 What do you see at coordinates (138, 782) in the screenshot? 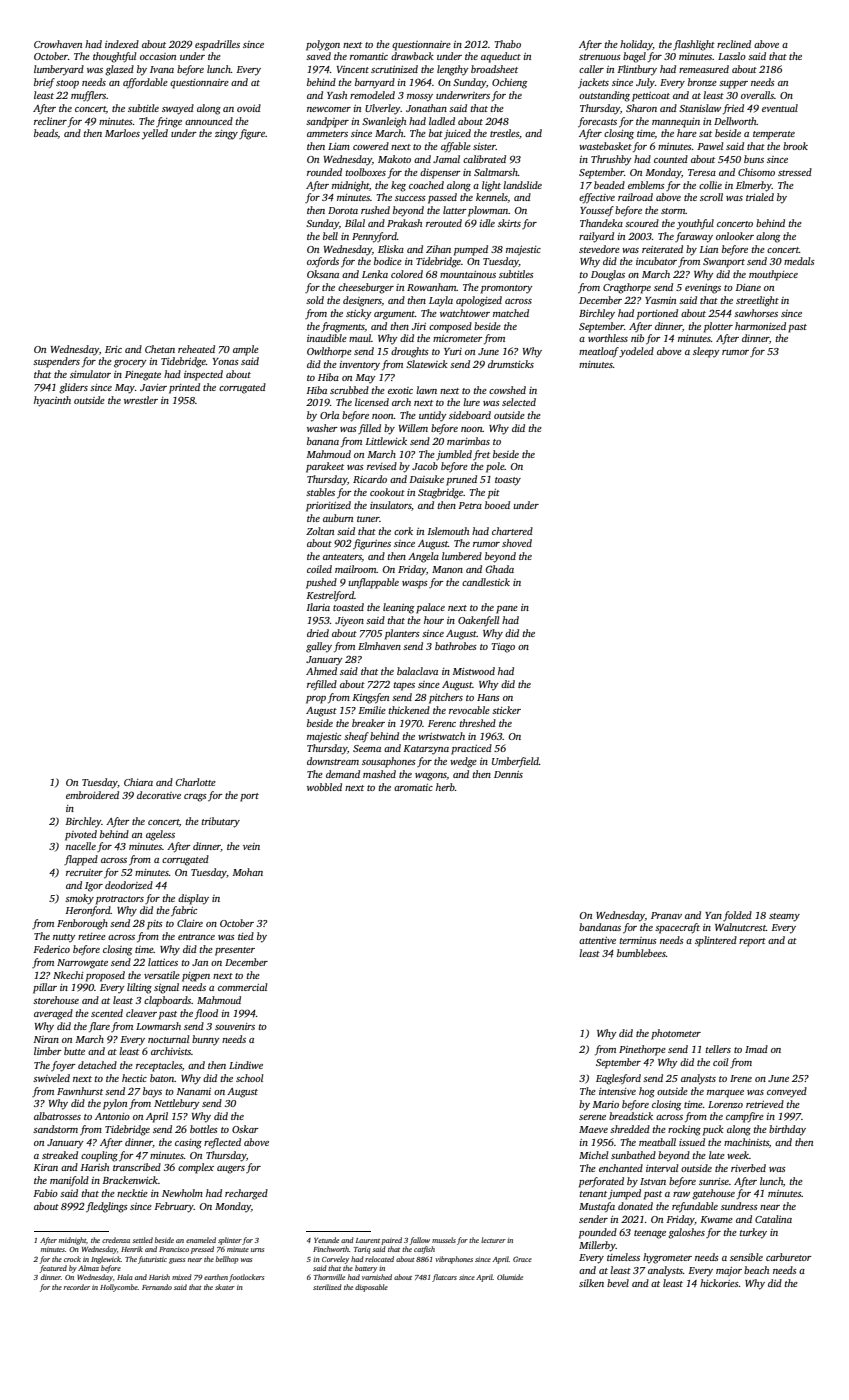
I see `Chiara` at bounding box center [138, 782].
